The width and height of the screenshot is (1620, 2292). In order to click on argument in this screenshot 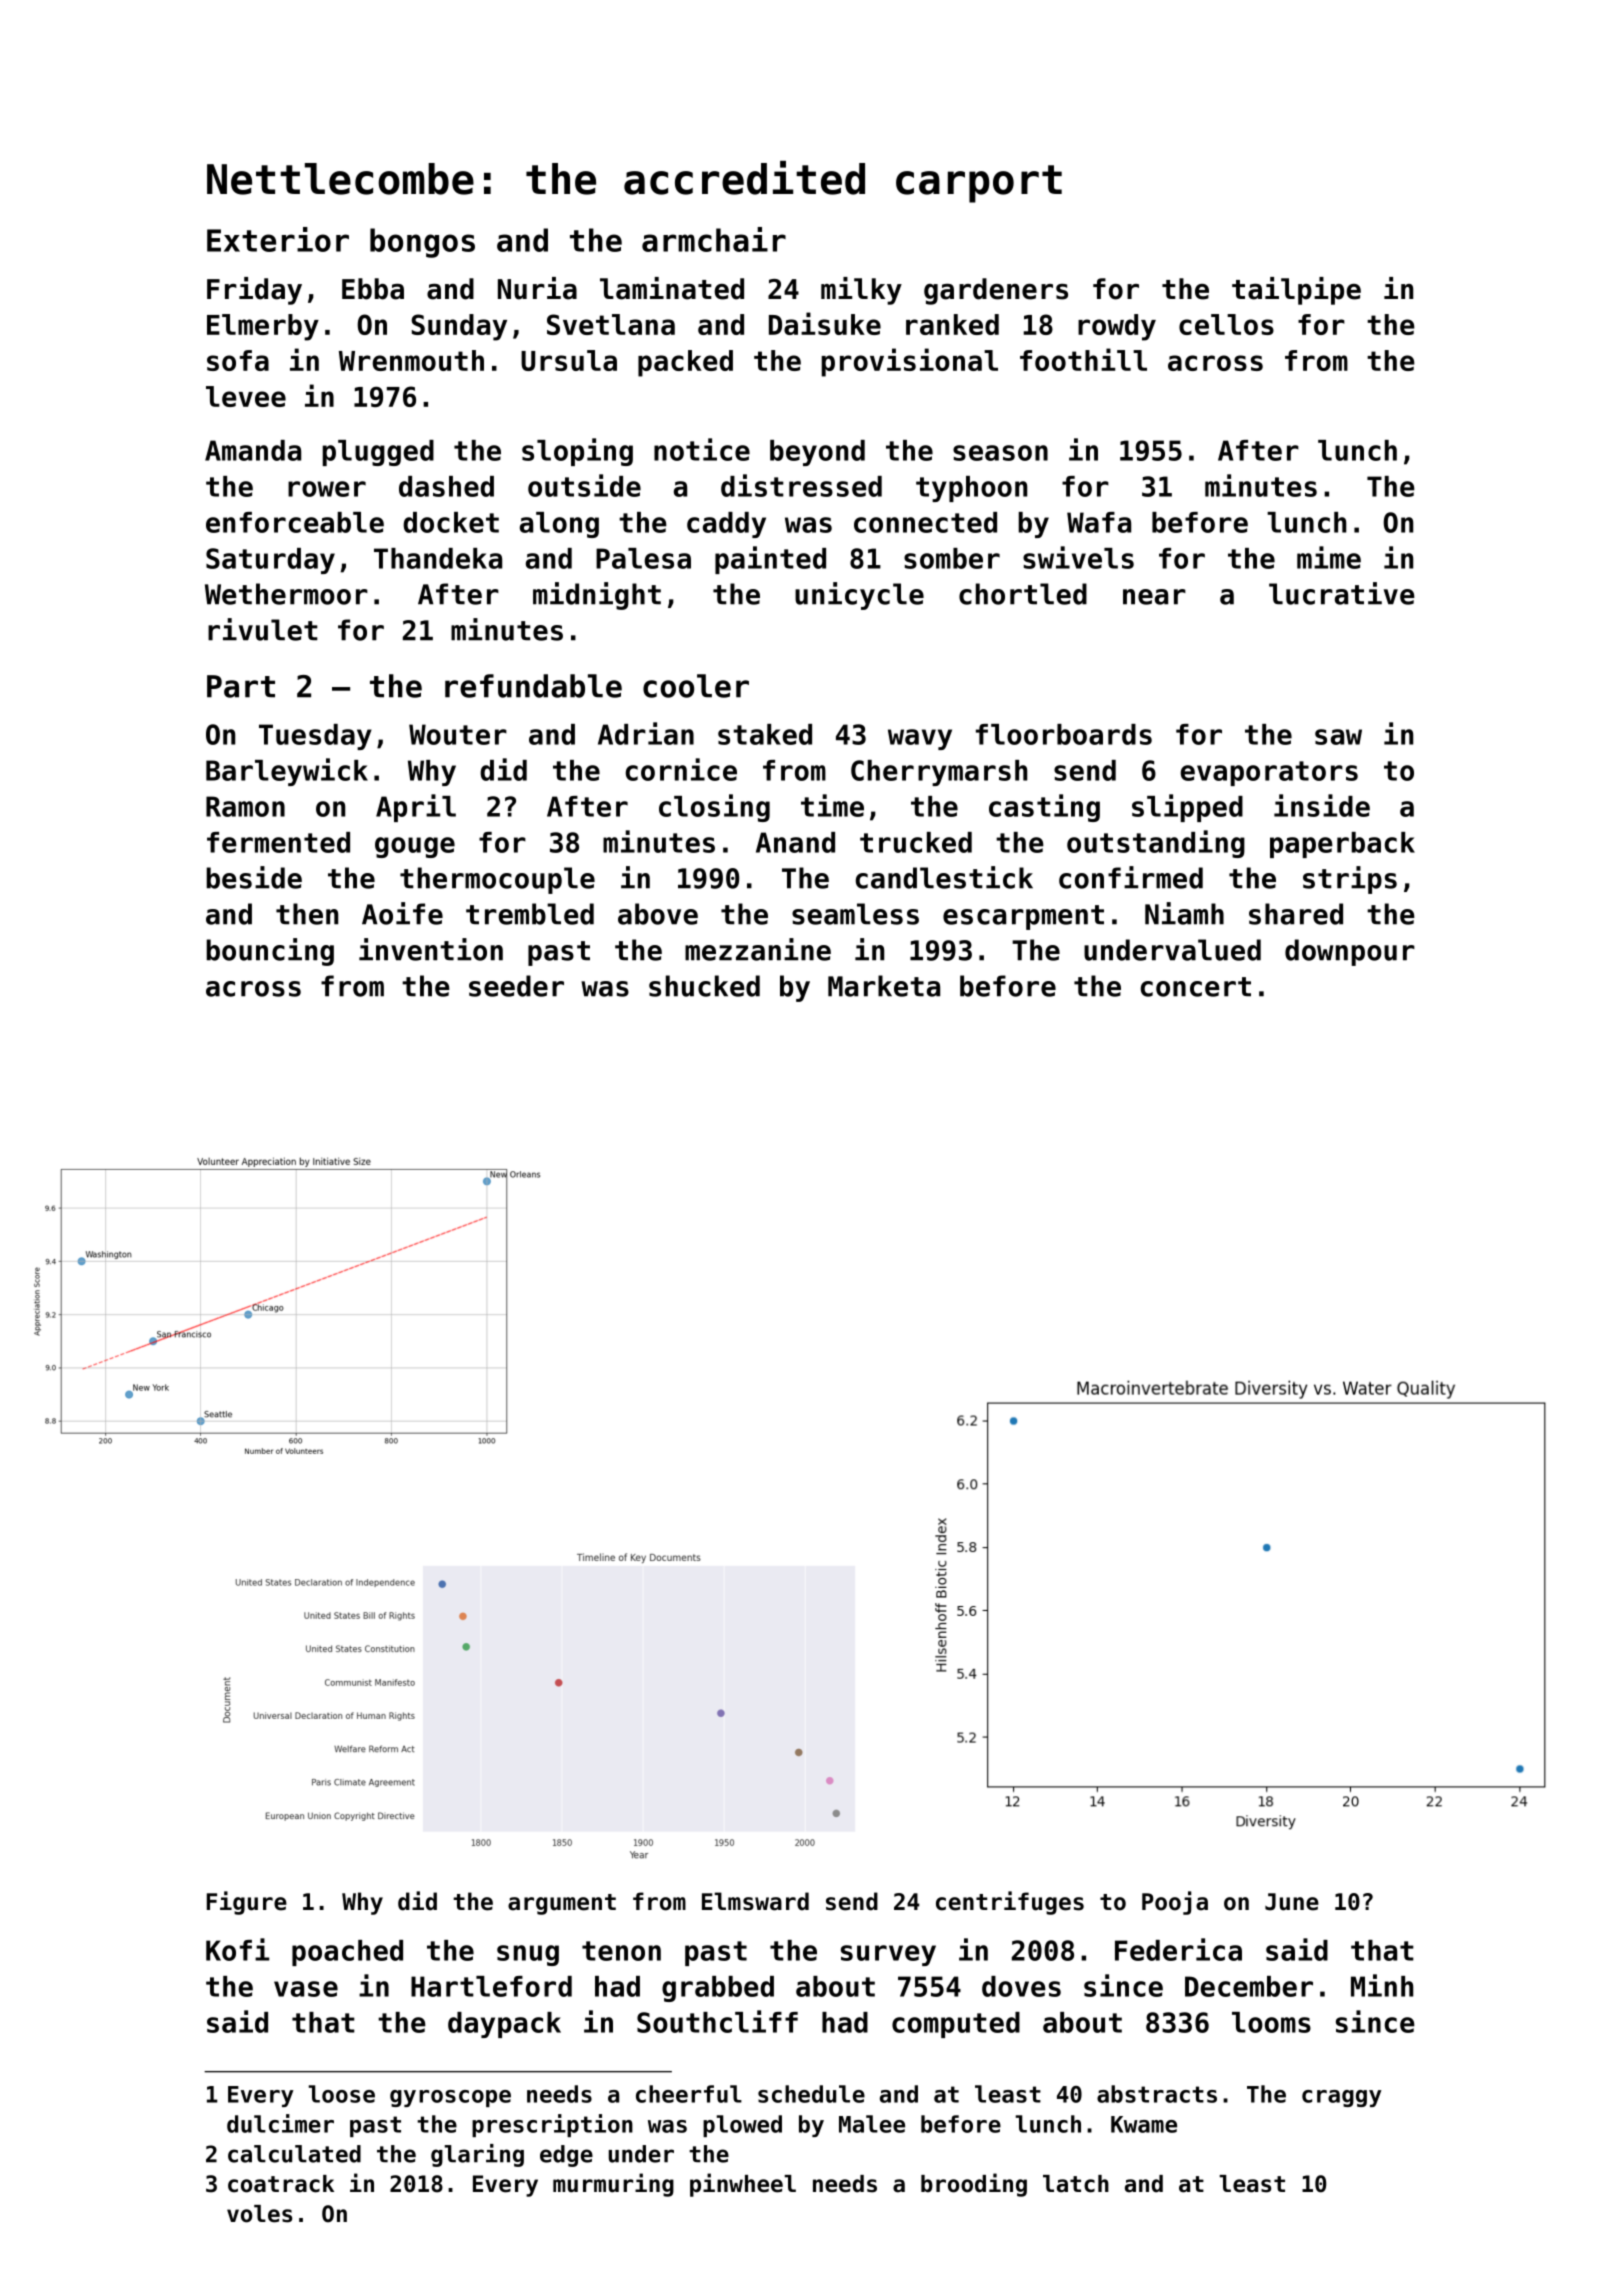, I will do `click(562, 1904)`.
